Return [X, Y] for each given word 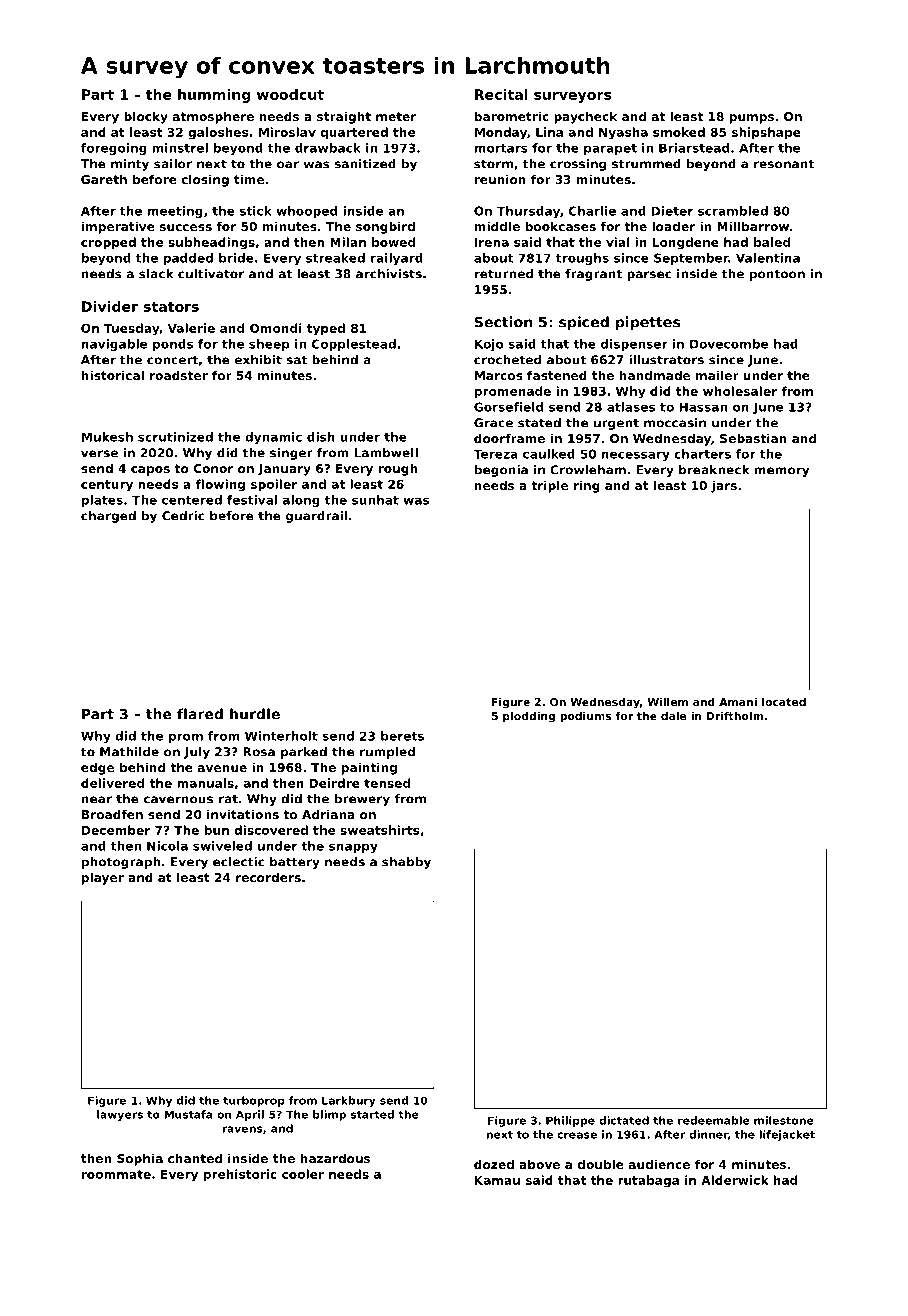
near [97, 800]
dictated [624, 1120]
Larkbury [349, 1101]
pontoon [777, 275]
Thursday [528, 212]
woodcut [290, 94]
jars [724, 486]
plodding [529, 717]
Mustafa [188, 1114]
